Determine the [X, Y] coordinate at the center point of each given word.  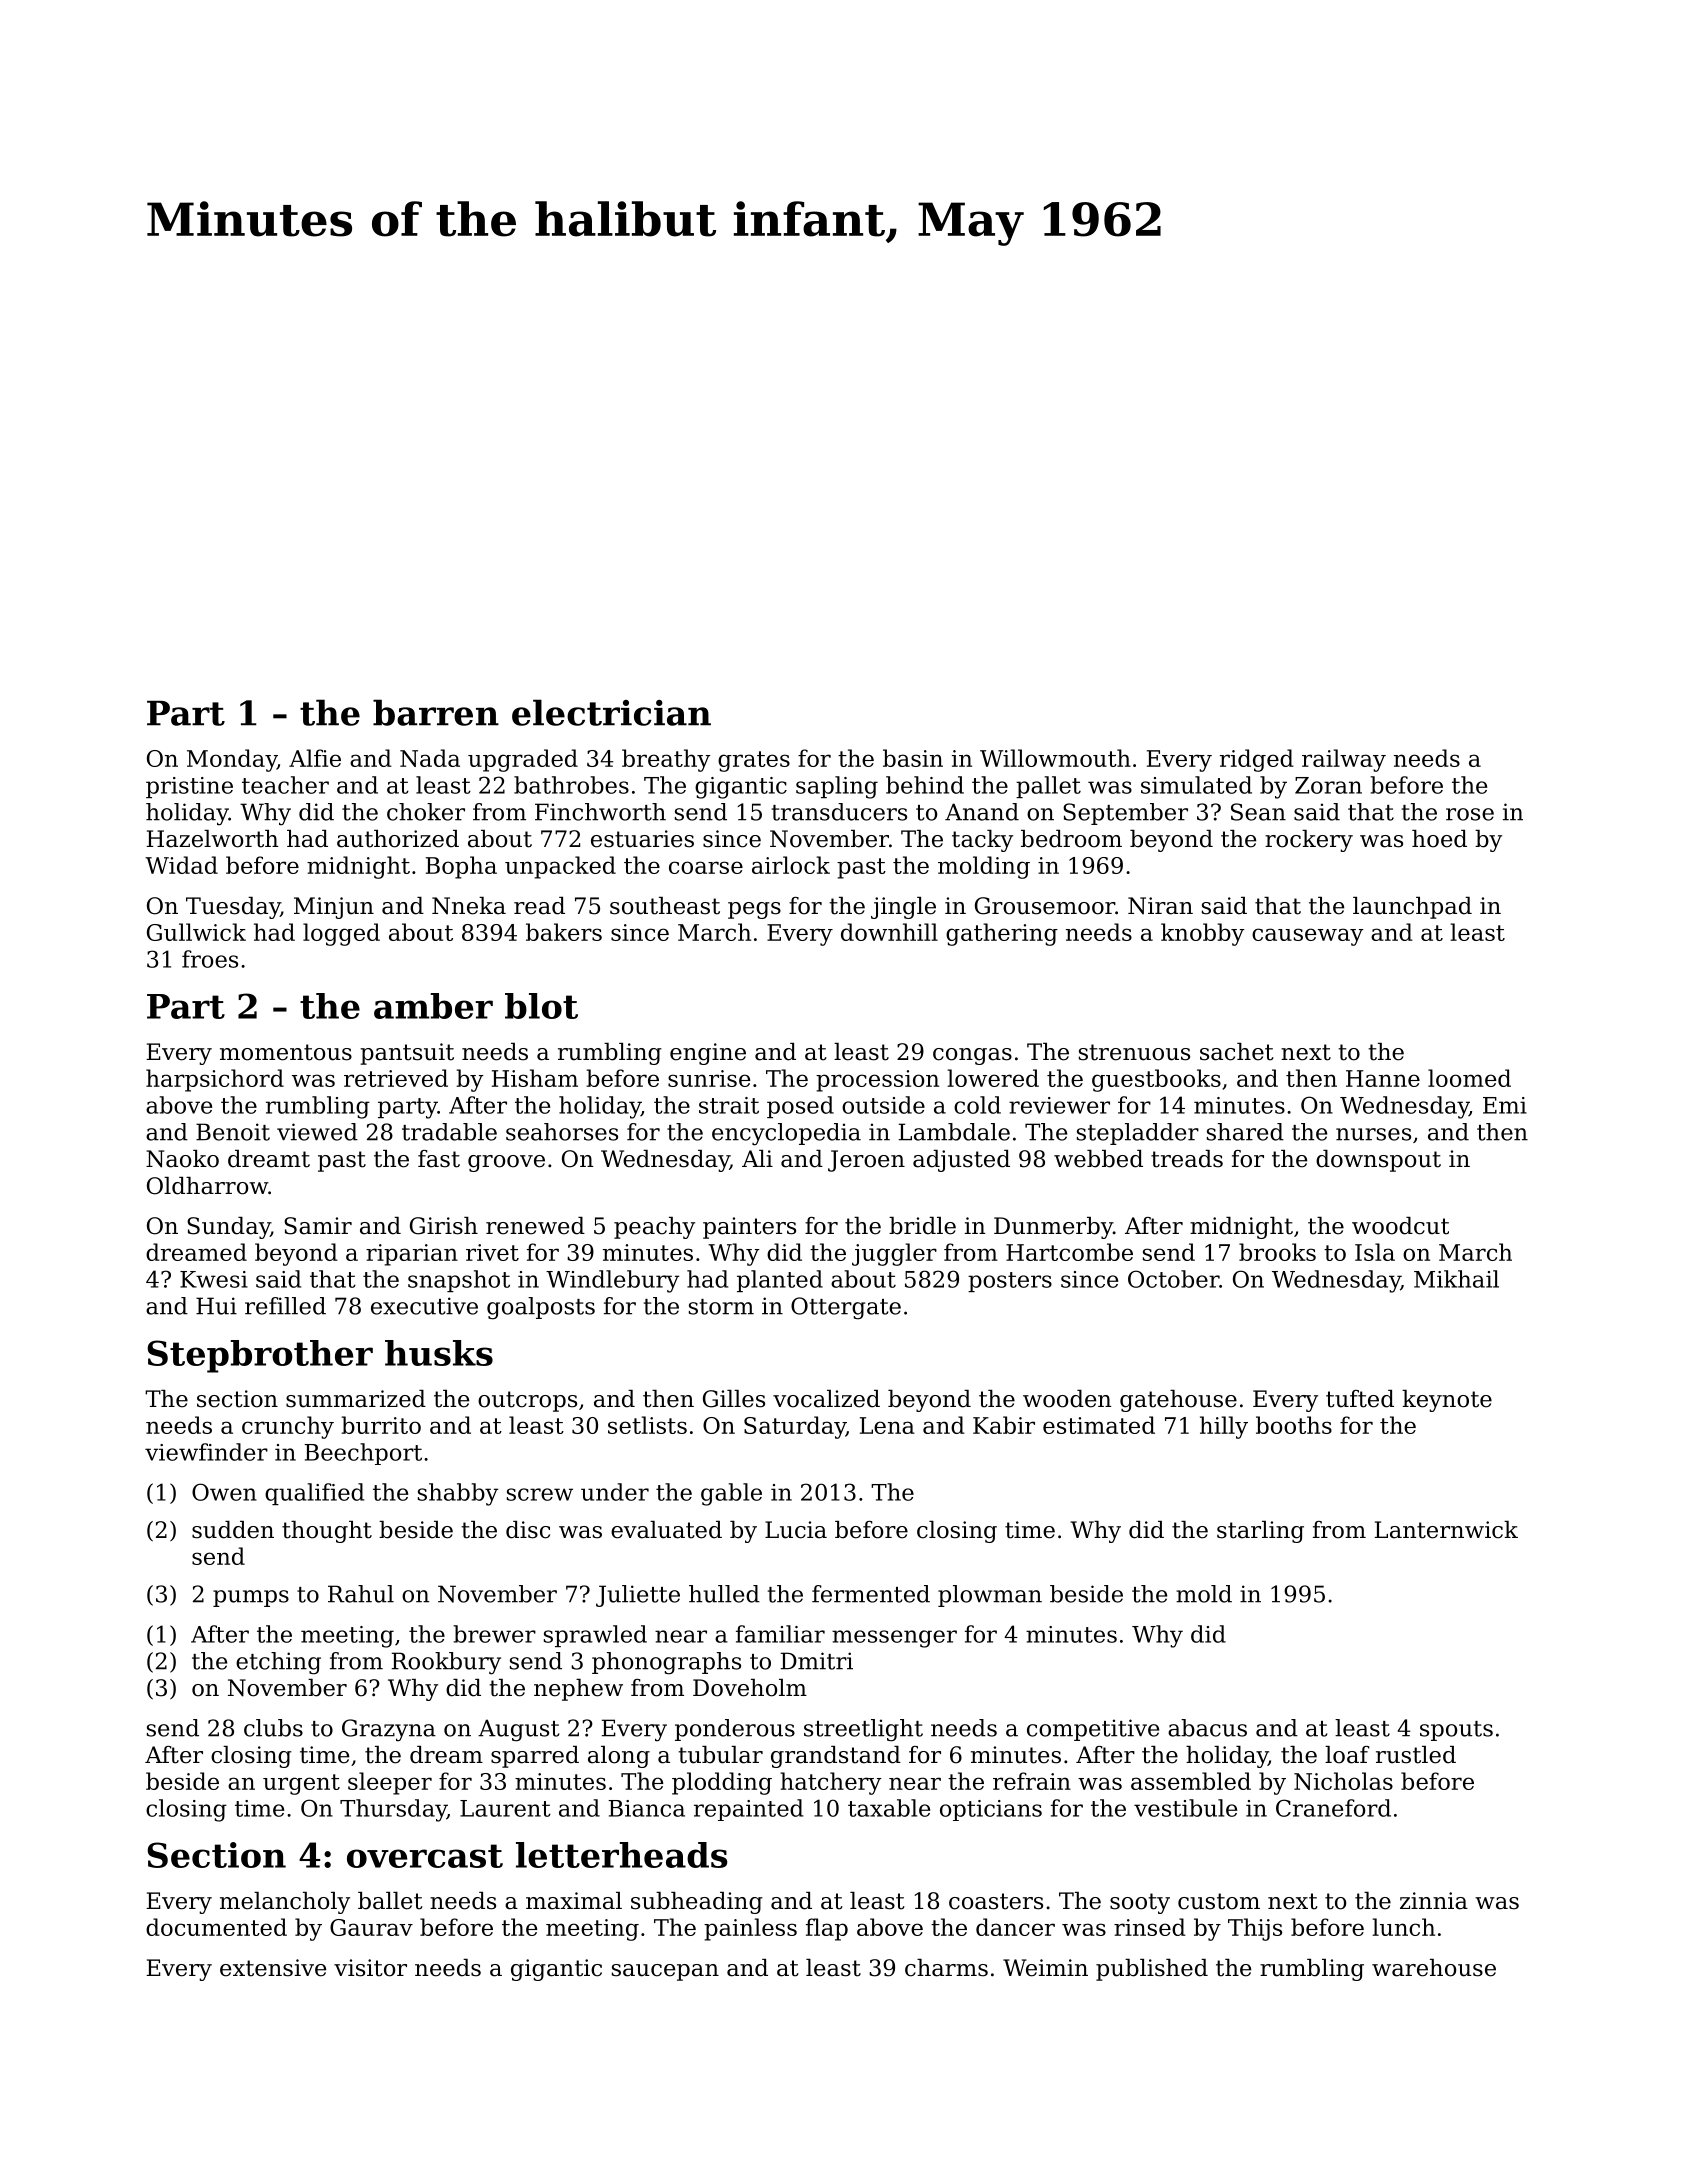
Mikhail [1456, 1279]
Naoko [182, 1159]
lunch [1403, 1927]
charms [946, 1968]
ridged [1257, 760]
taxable [889, 1808]
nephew [578, 1690]
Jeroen [866, 1161]
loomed [1469, 1078]
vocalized [826, 1399]
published [1152, 1970]
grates [754, 761]
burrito [381, 1425]
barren [436, 712]
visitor [370, 1968]
